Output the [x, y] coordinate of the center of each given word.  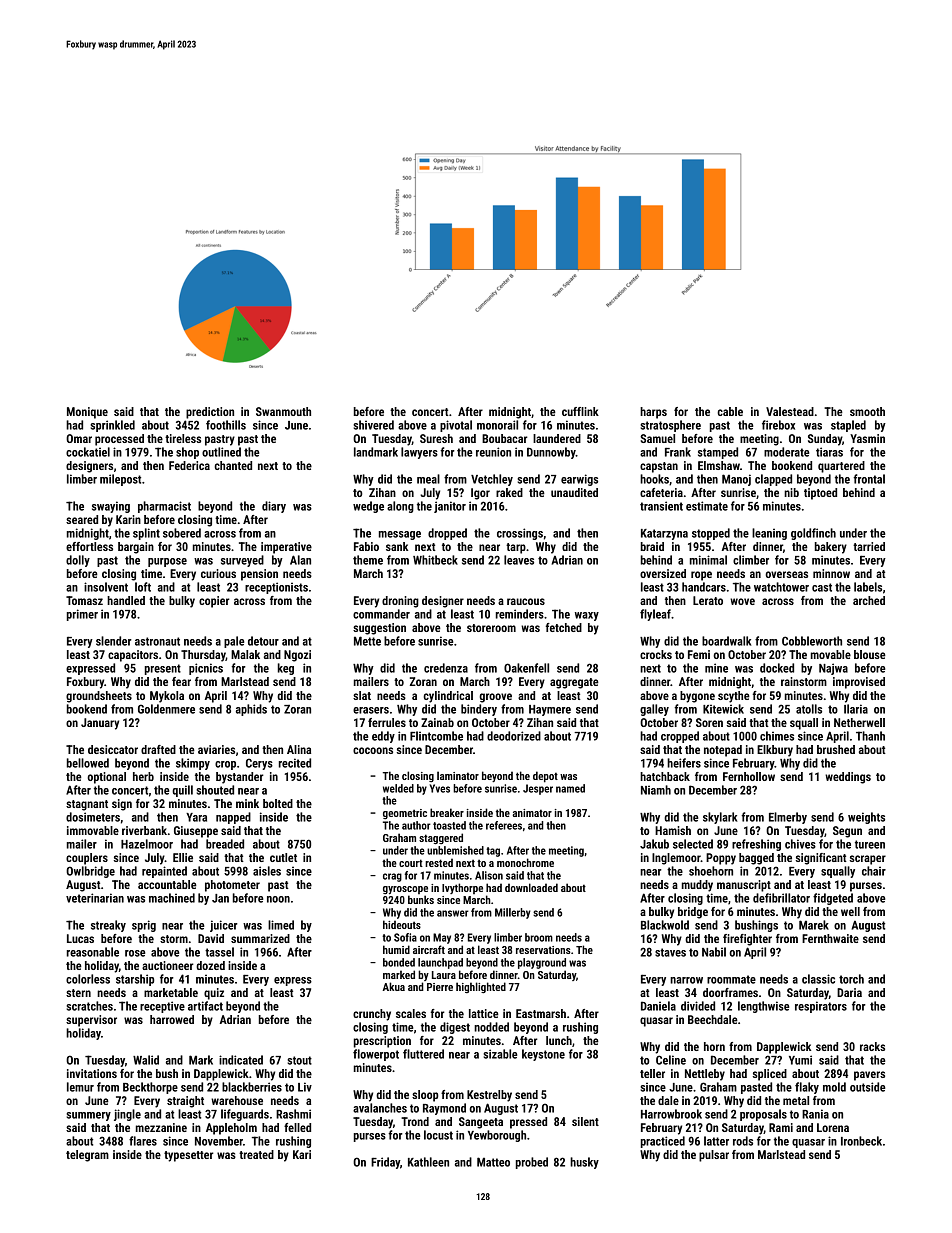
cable [730, 411]
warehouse [237, 1100]
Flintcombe [436, 736]
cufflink [580, 411]
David [211, 938]
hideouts [402, 924]
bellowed [88, 763]
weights [866, 818]
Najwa [833, 669]
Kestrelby [489, 1096]
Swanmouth [283, 411]
